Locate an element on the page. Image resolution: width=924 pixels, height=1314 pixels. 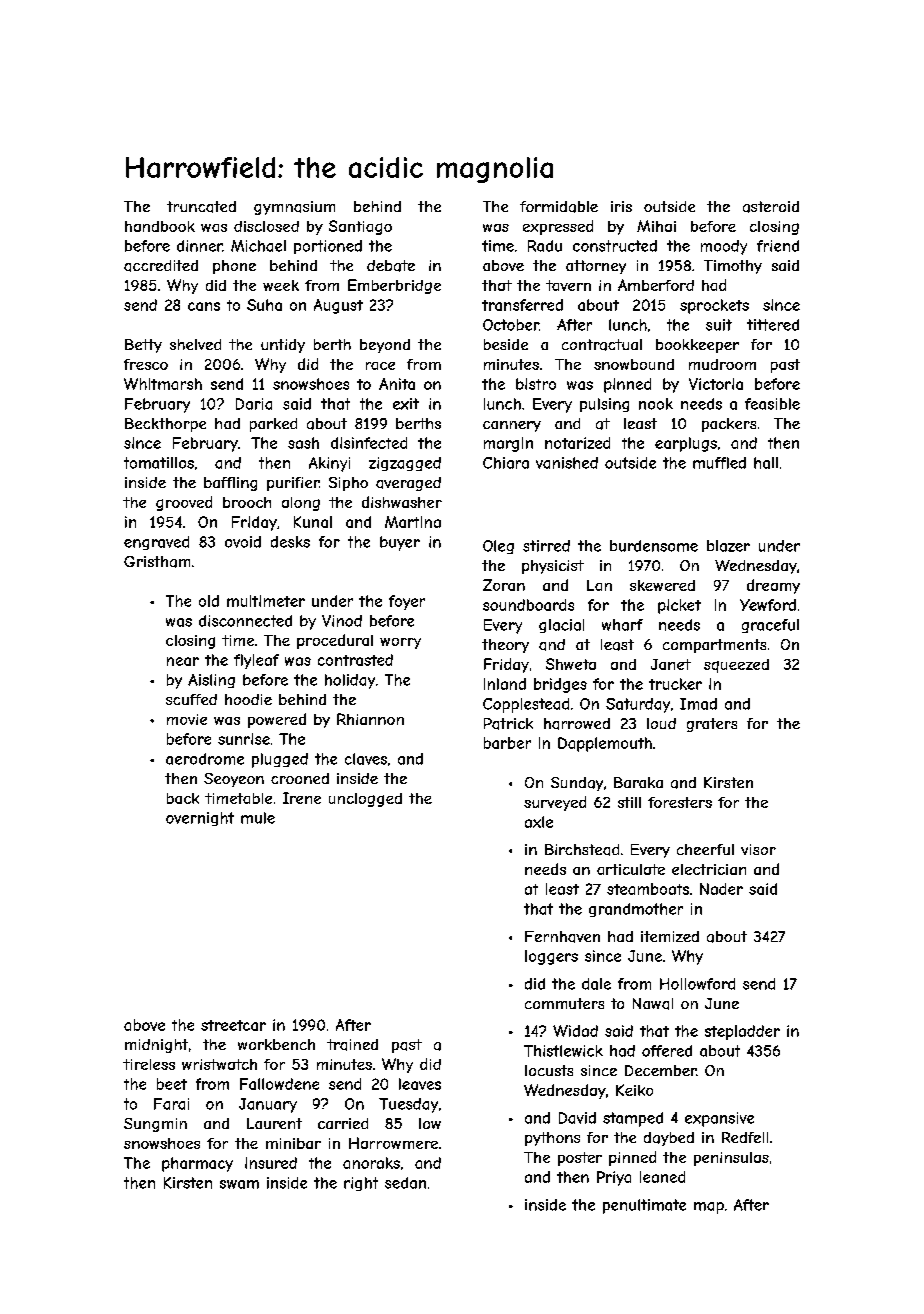
Gristham is located at coordinates (157, 562).
